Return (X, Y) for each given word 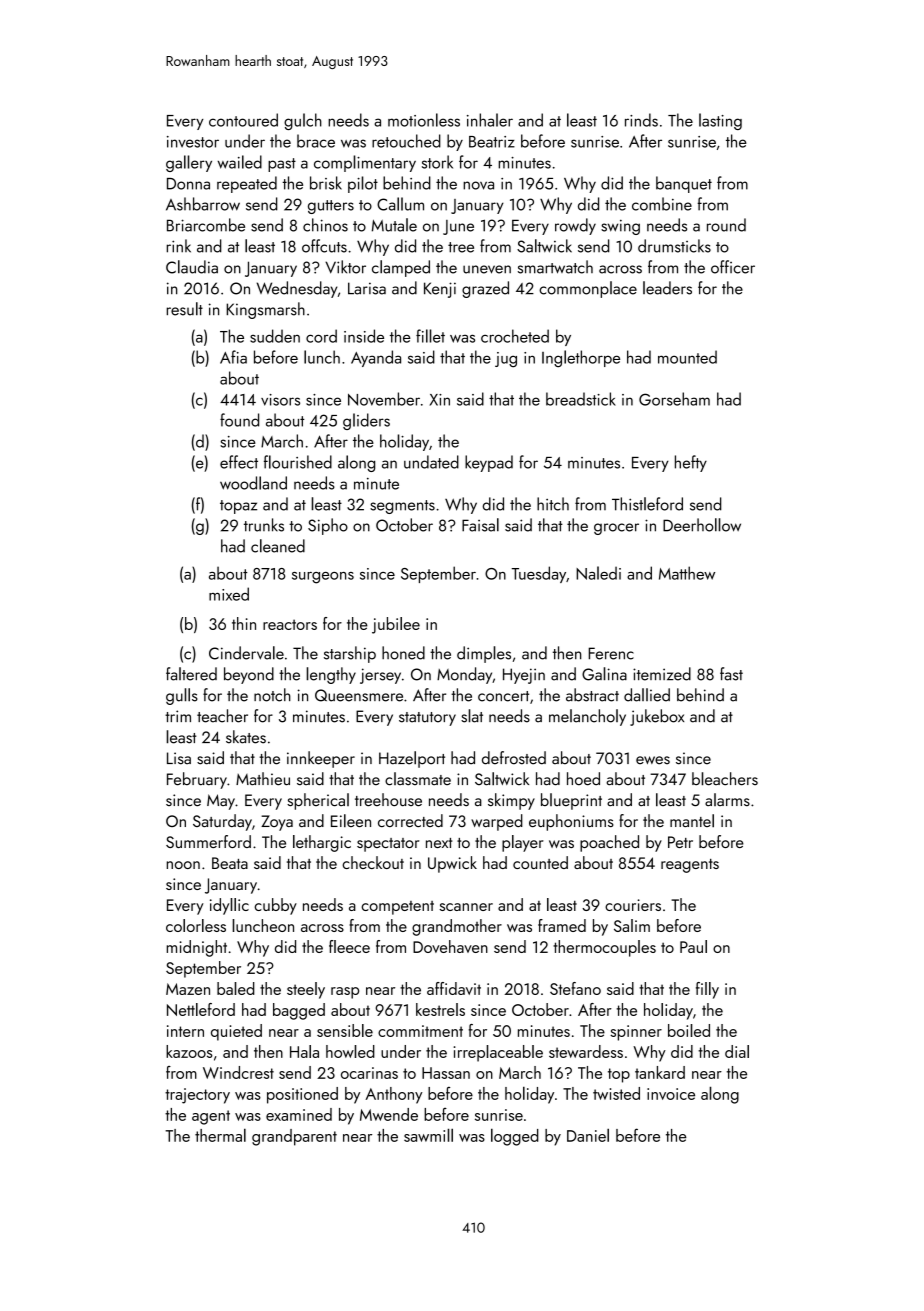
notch (272, 695)
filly (707, 990)
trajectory (197, 1096)
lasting (720, 121)
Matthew (687, 573)
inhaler (490, 120)
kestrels (440, 1009)
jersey (380, 676)
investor (193, 142)
